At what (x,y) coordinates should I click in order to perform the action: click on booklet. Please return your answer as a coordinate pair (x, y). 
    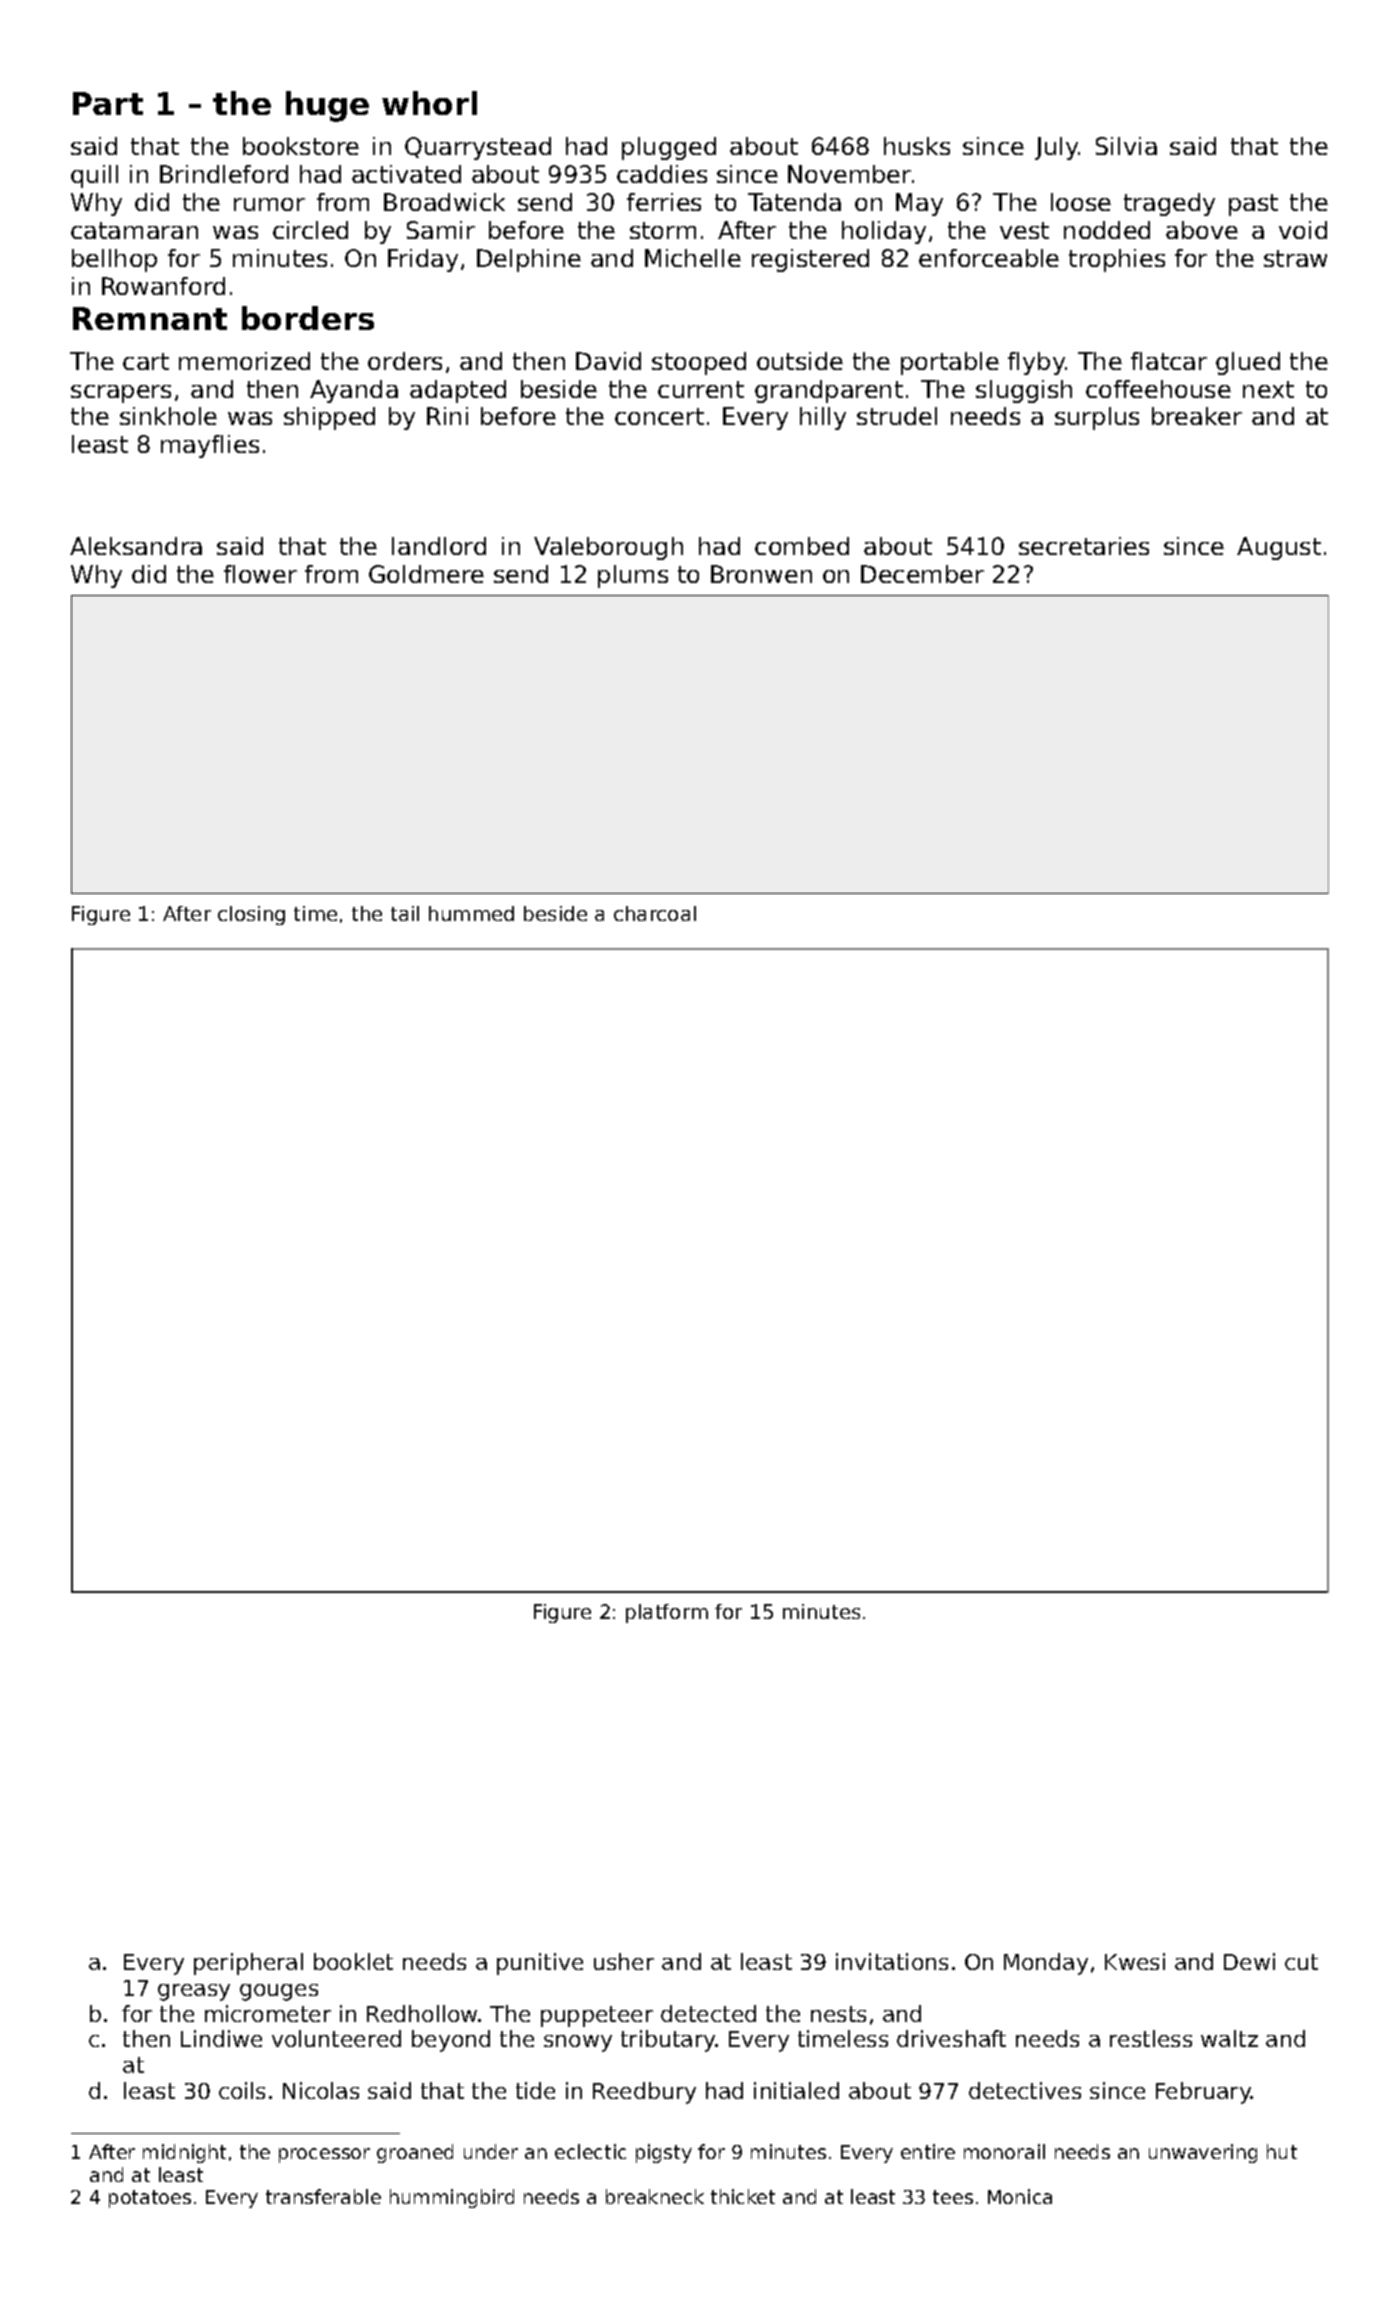
    Looking at the image, I should click on (353, 1961).
